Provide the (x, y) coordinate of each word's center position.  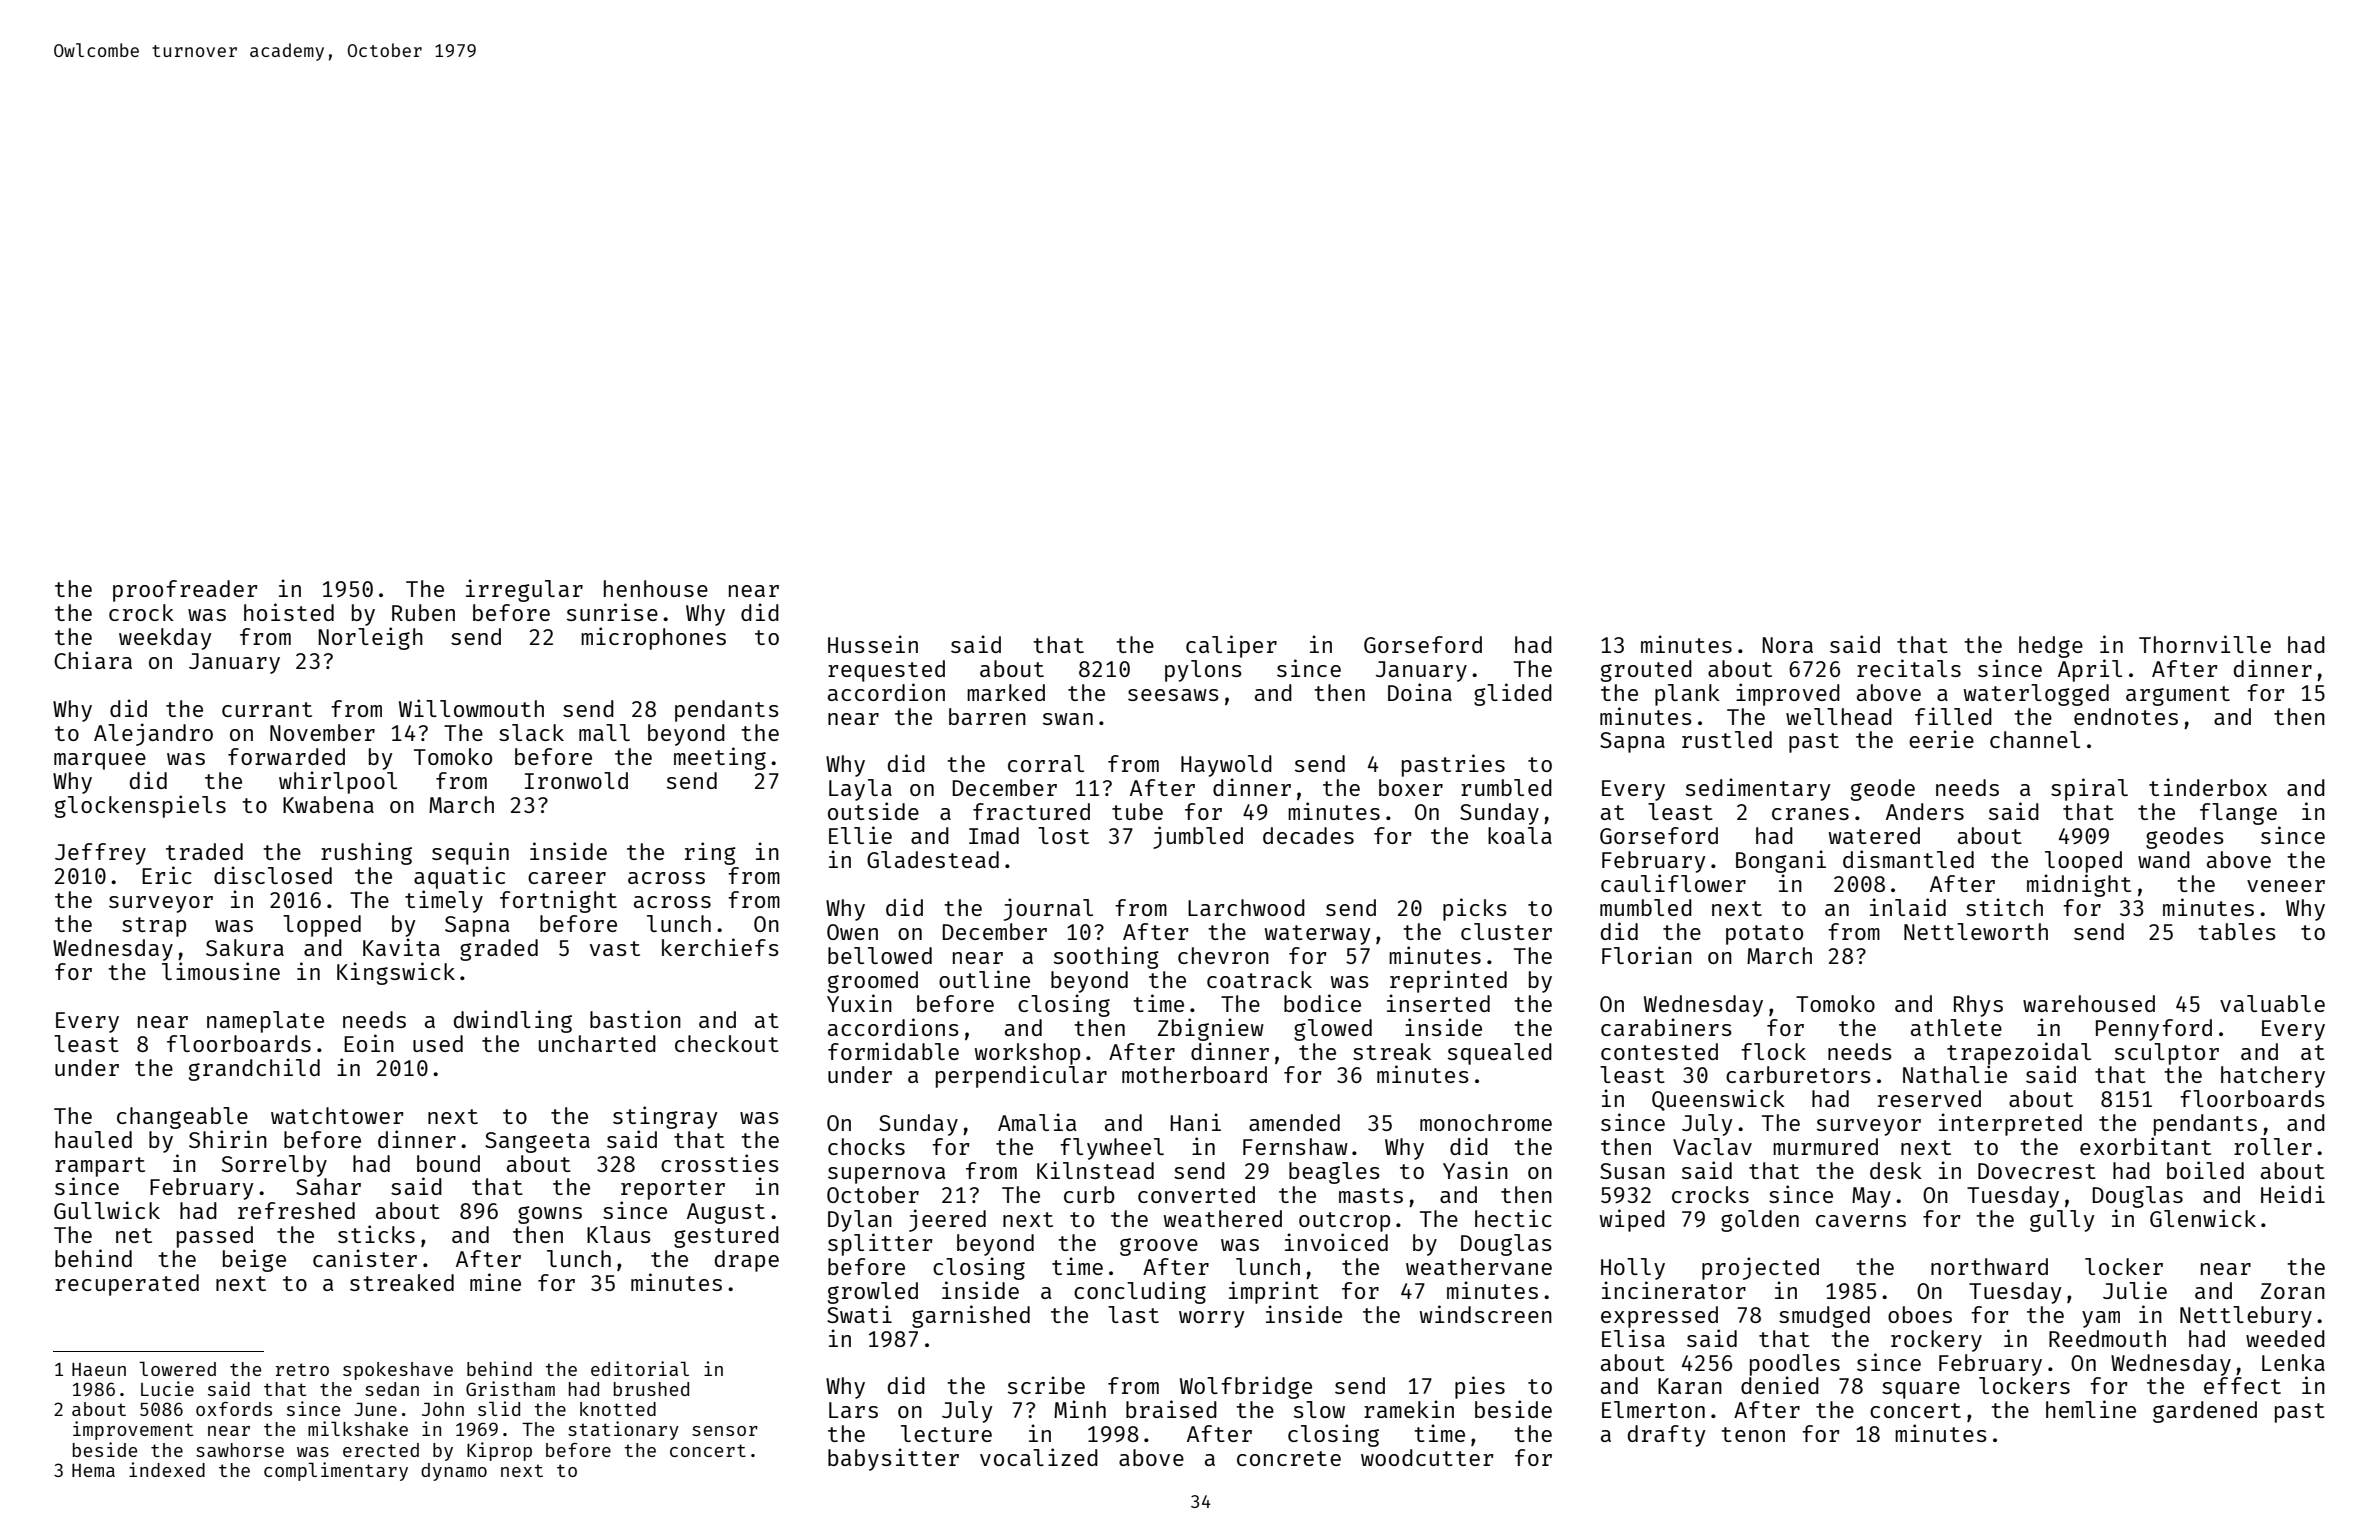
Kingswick (396, 973)
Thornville (2205, 644)
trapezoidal (2019, 1053)
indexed (167, 1469)
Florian (1647, 955)
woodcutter (1427, 1457)
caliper (1231, 646)
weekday (165, 639)
